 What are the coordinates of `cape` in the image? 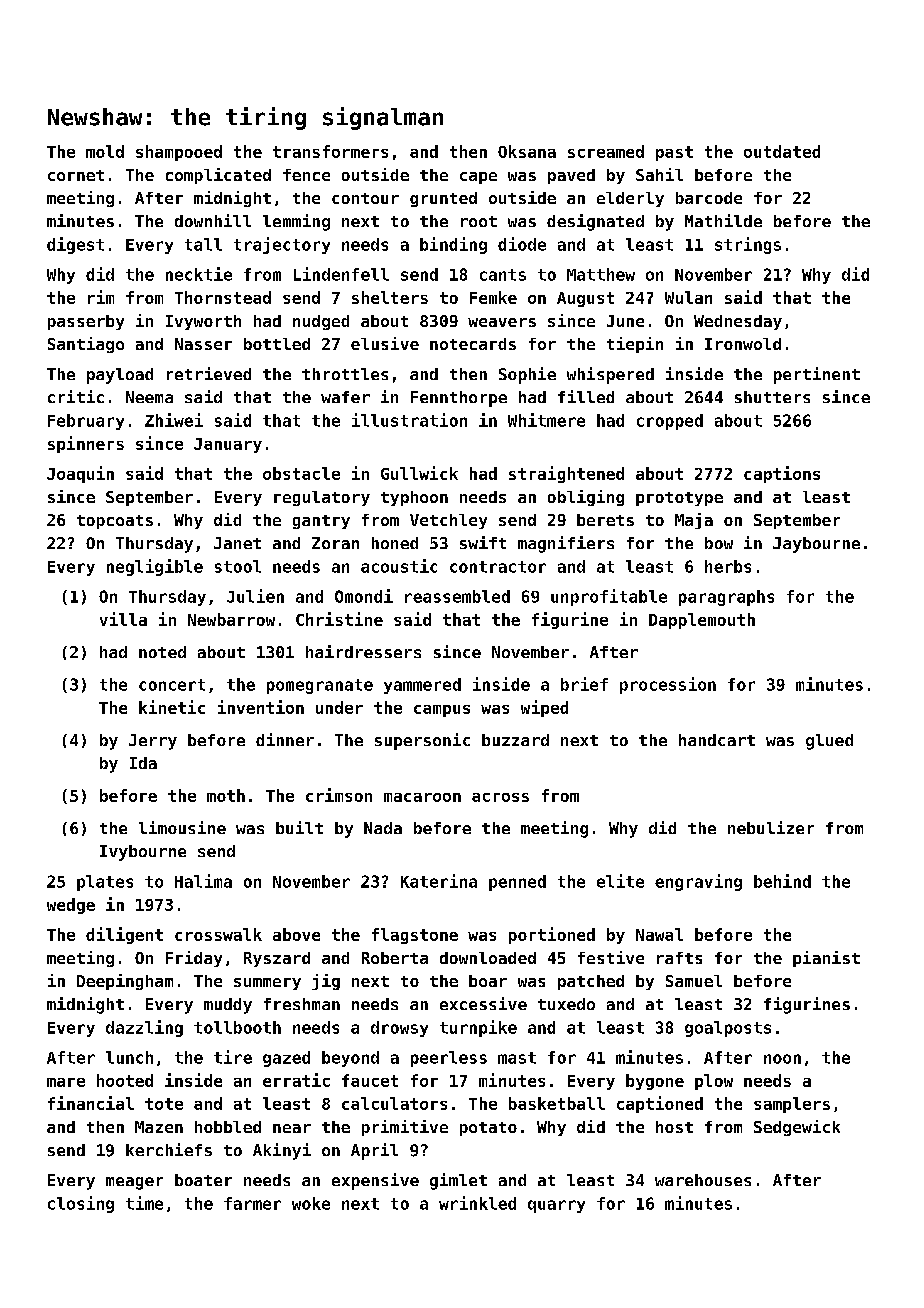 It's located at (478, 178).
